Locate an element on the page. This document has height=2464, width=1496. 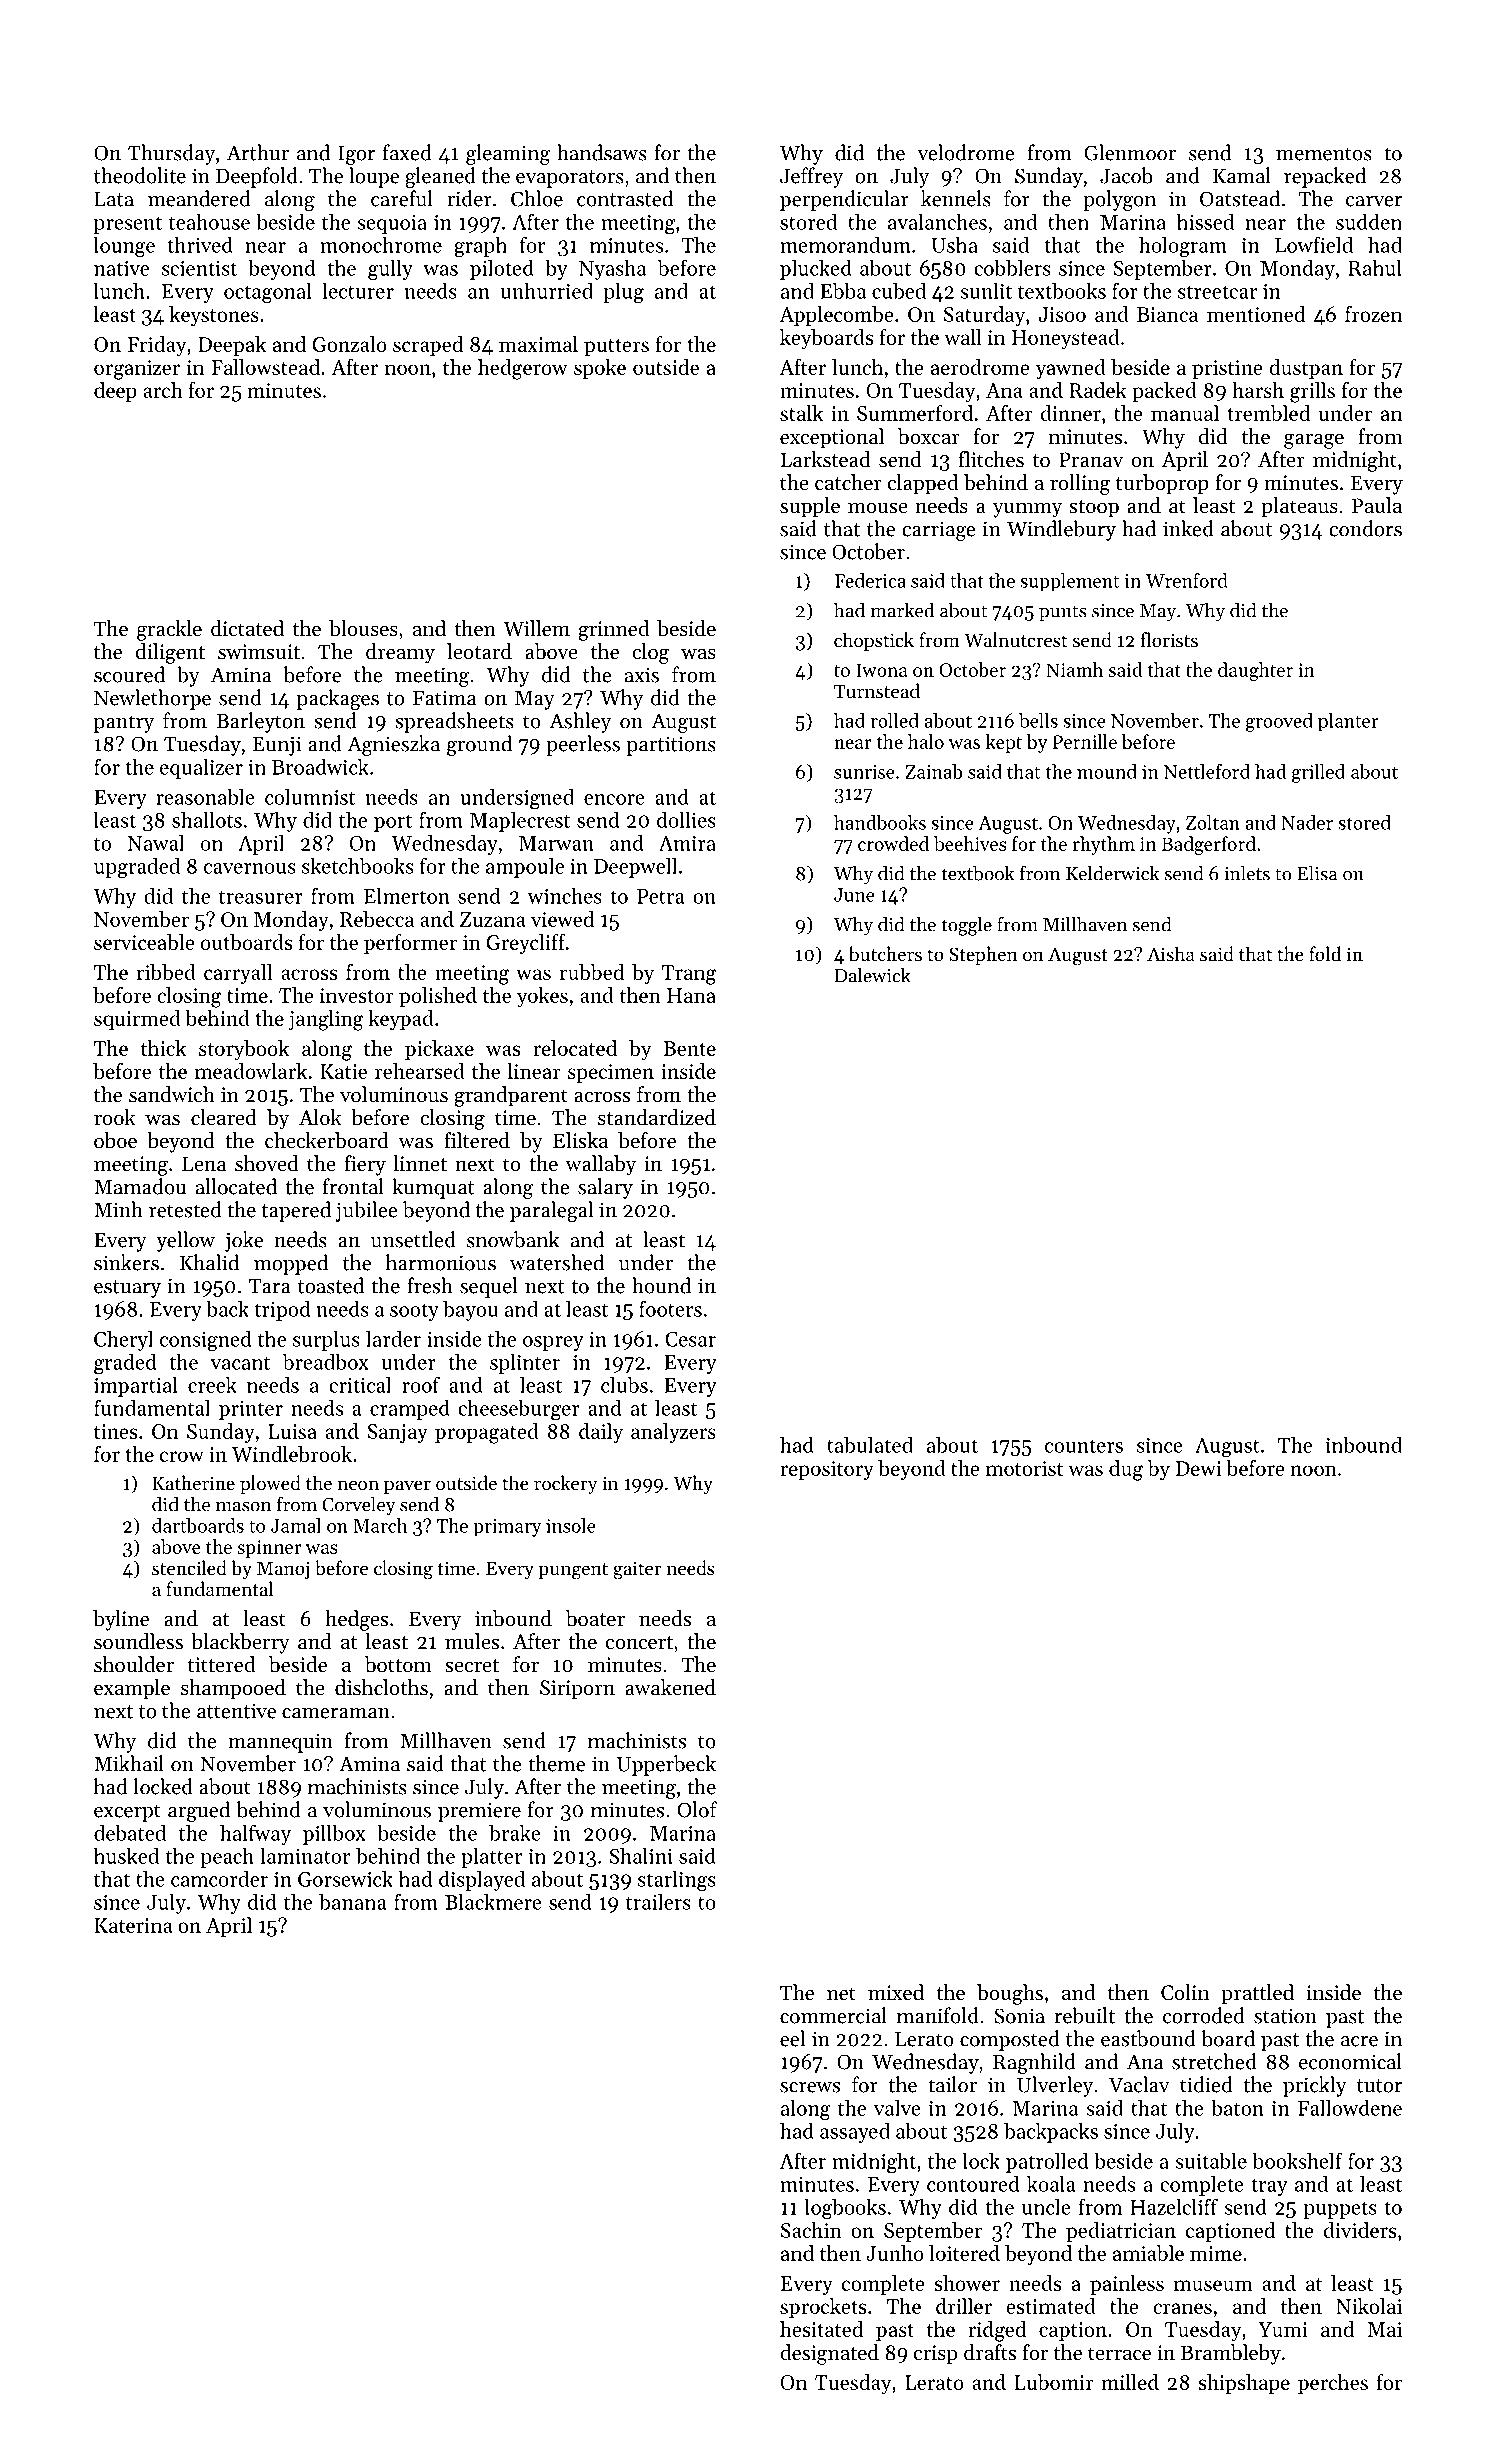
sunrise is located at coordinates (864, 772).
